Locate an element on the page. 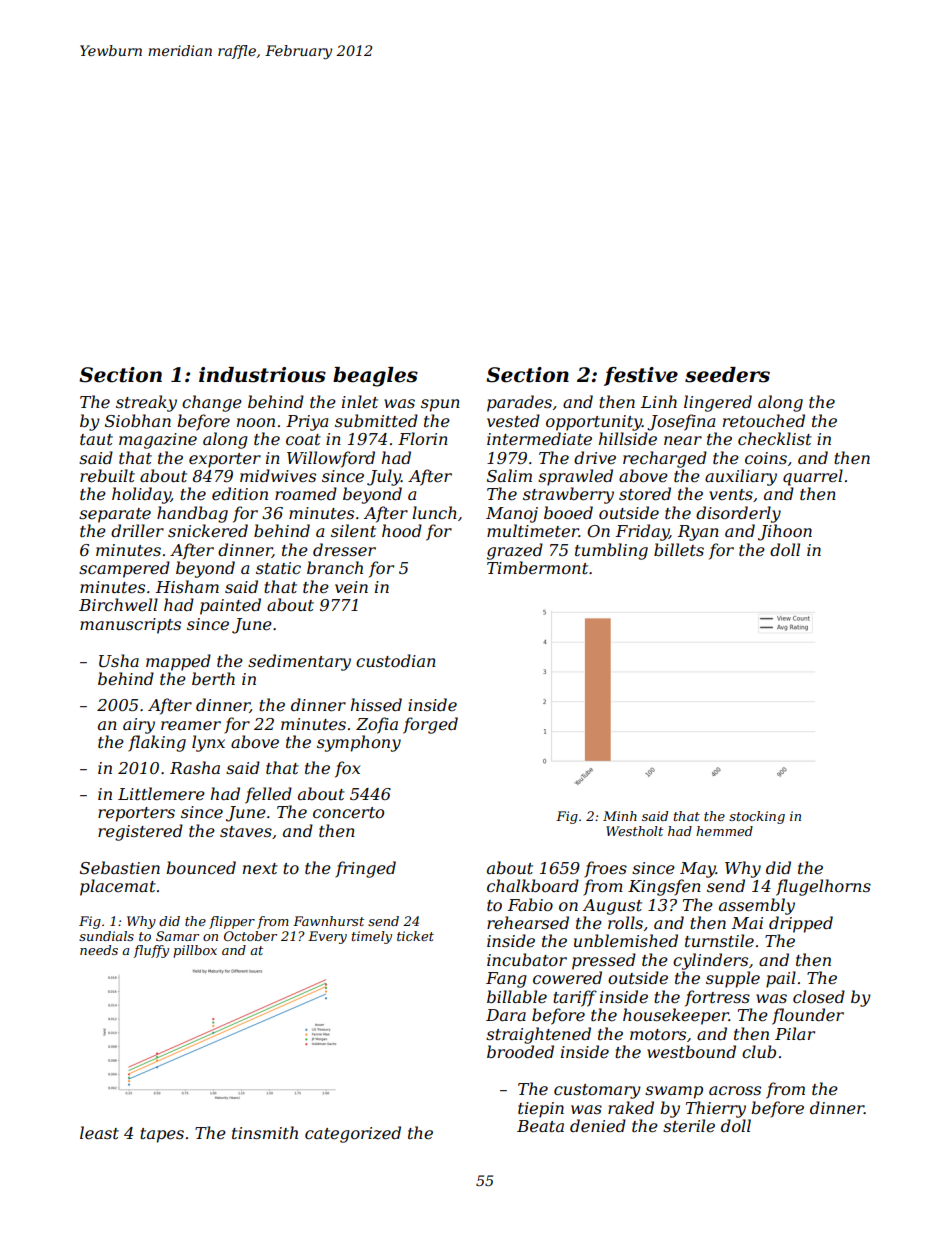 The image size is (952, 1233). Beata is located at coordinates (540, 1126).
